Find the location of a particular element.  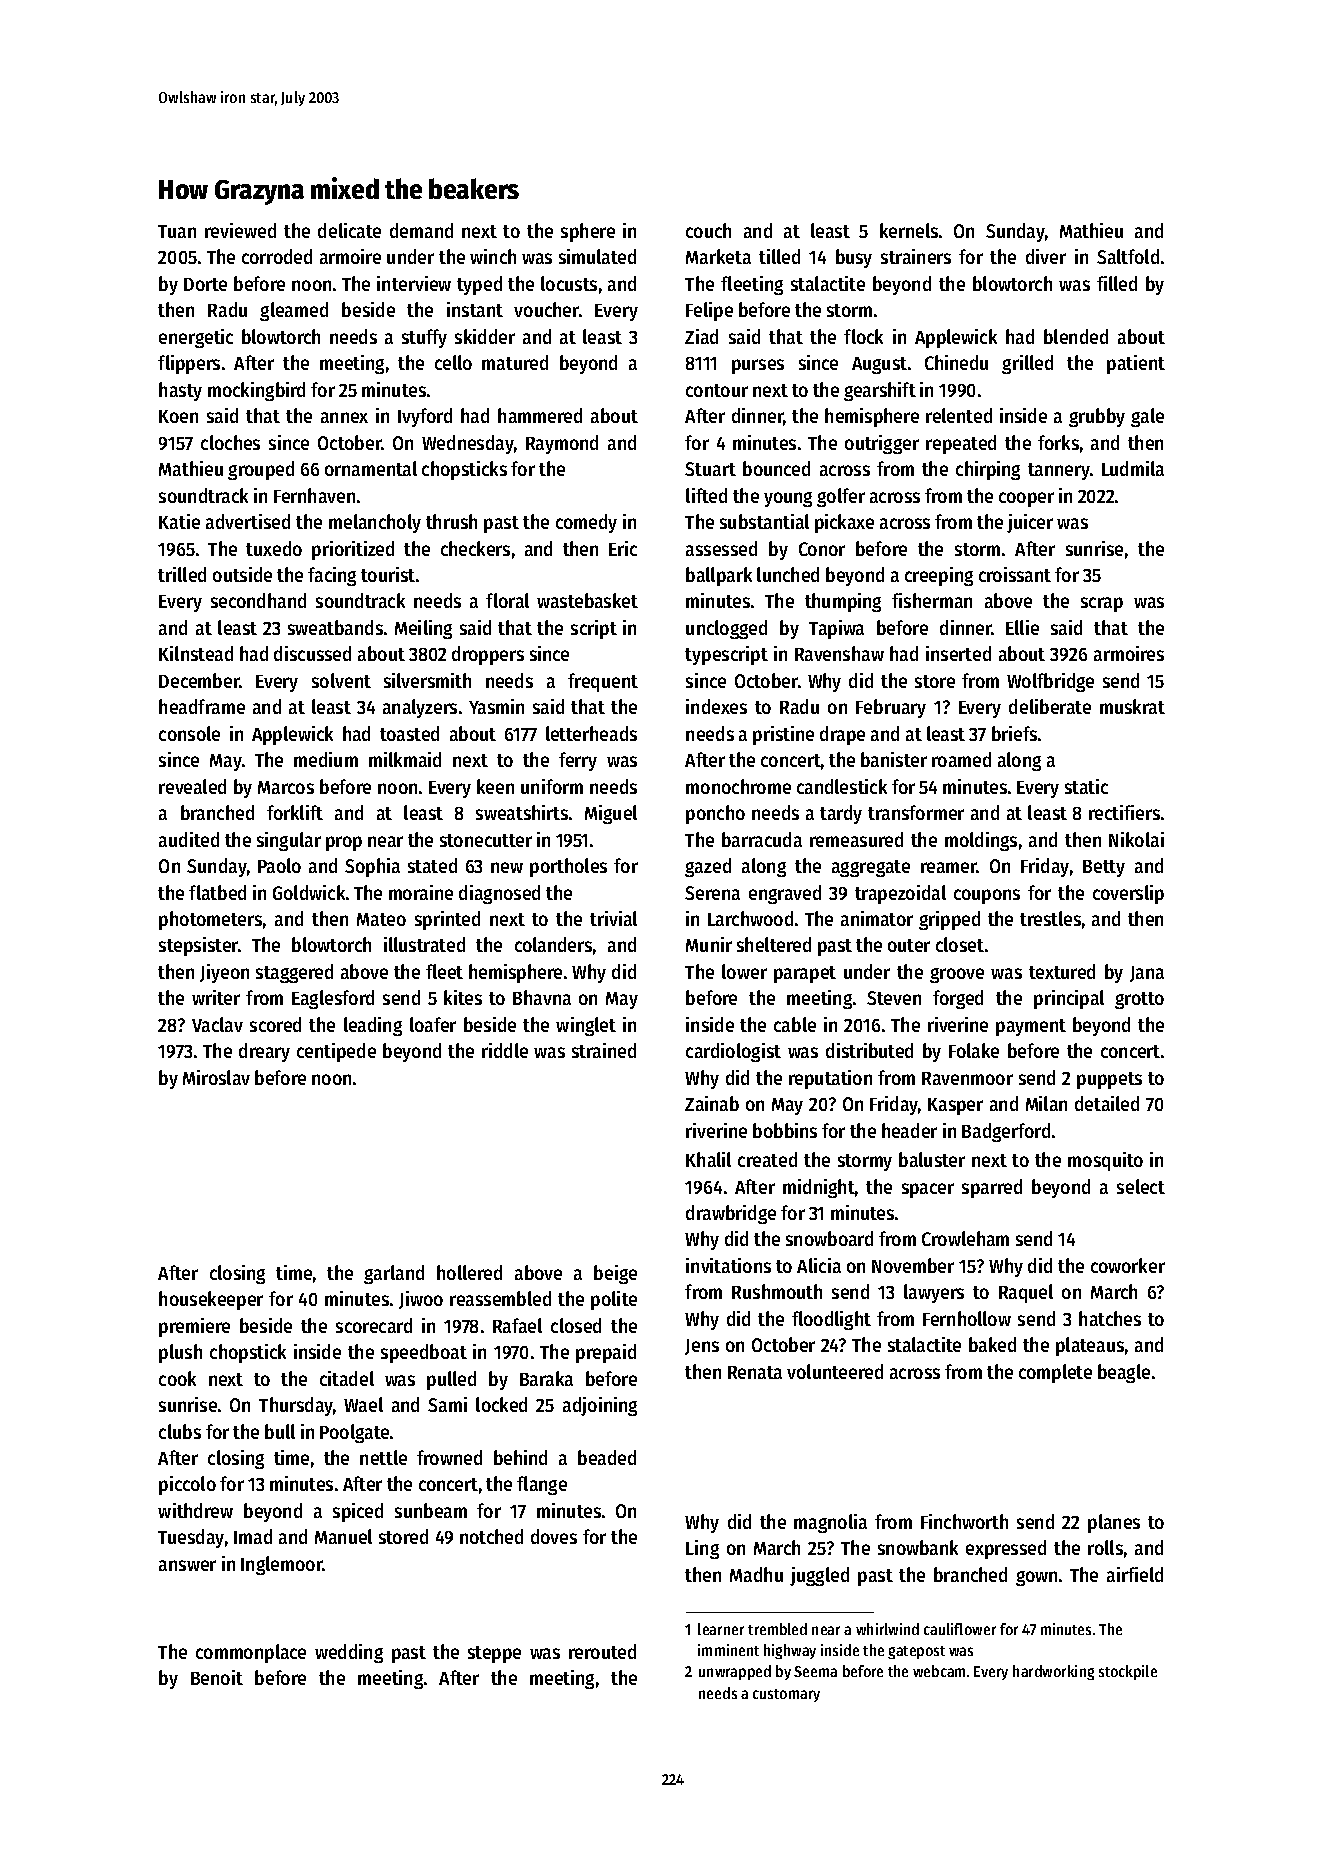

scrap is located at coordinates (1102, 604).
